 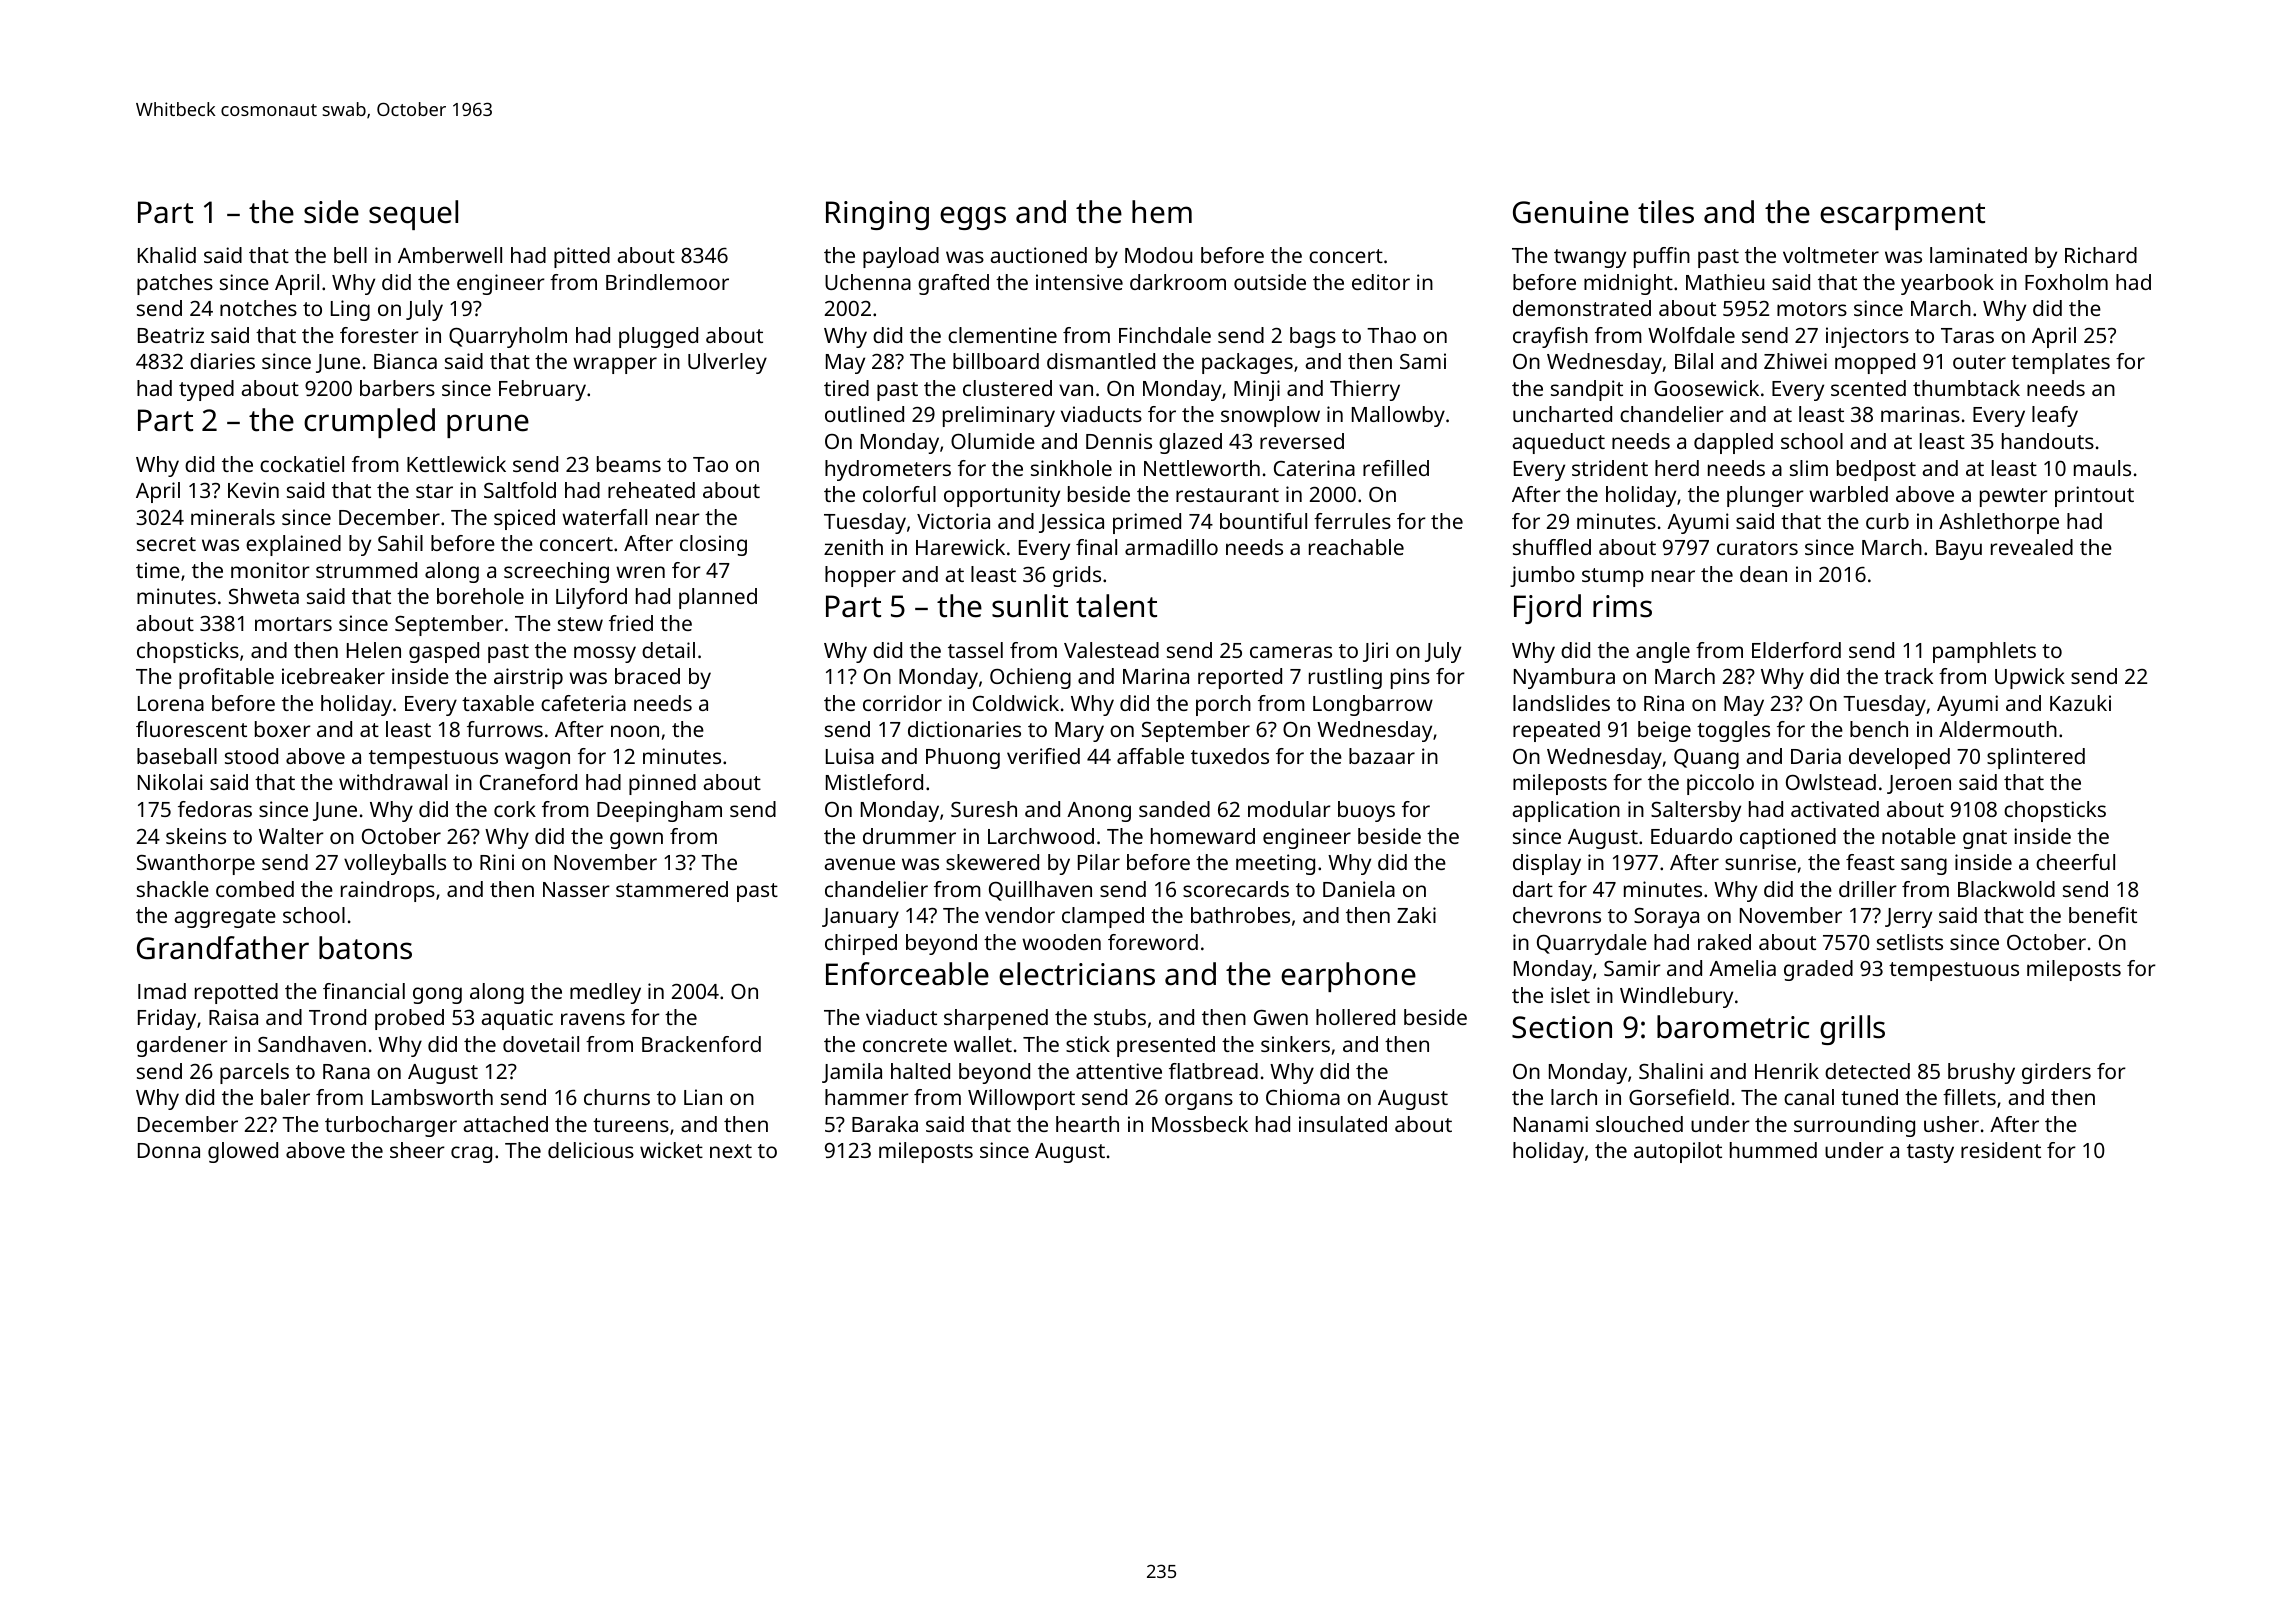 What do you see at coordinates (1902, 216) in the image?
I see `escarpment` at bounding box center [1902, 216].
